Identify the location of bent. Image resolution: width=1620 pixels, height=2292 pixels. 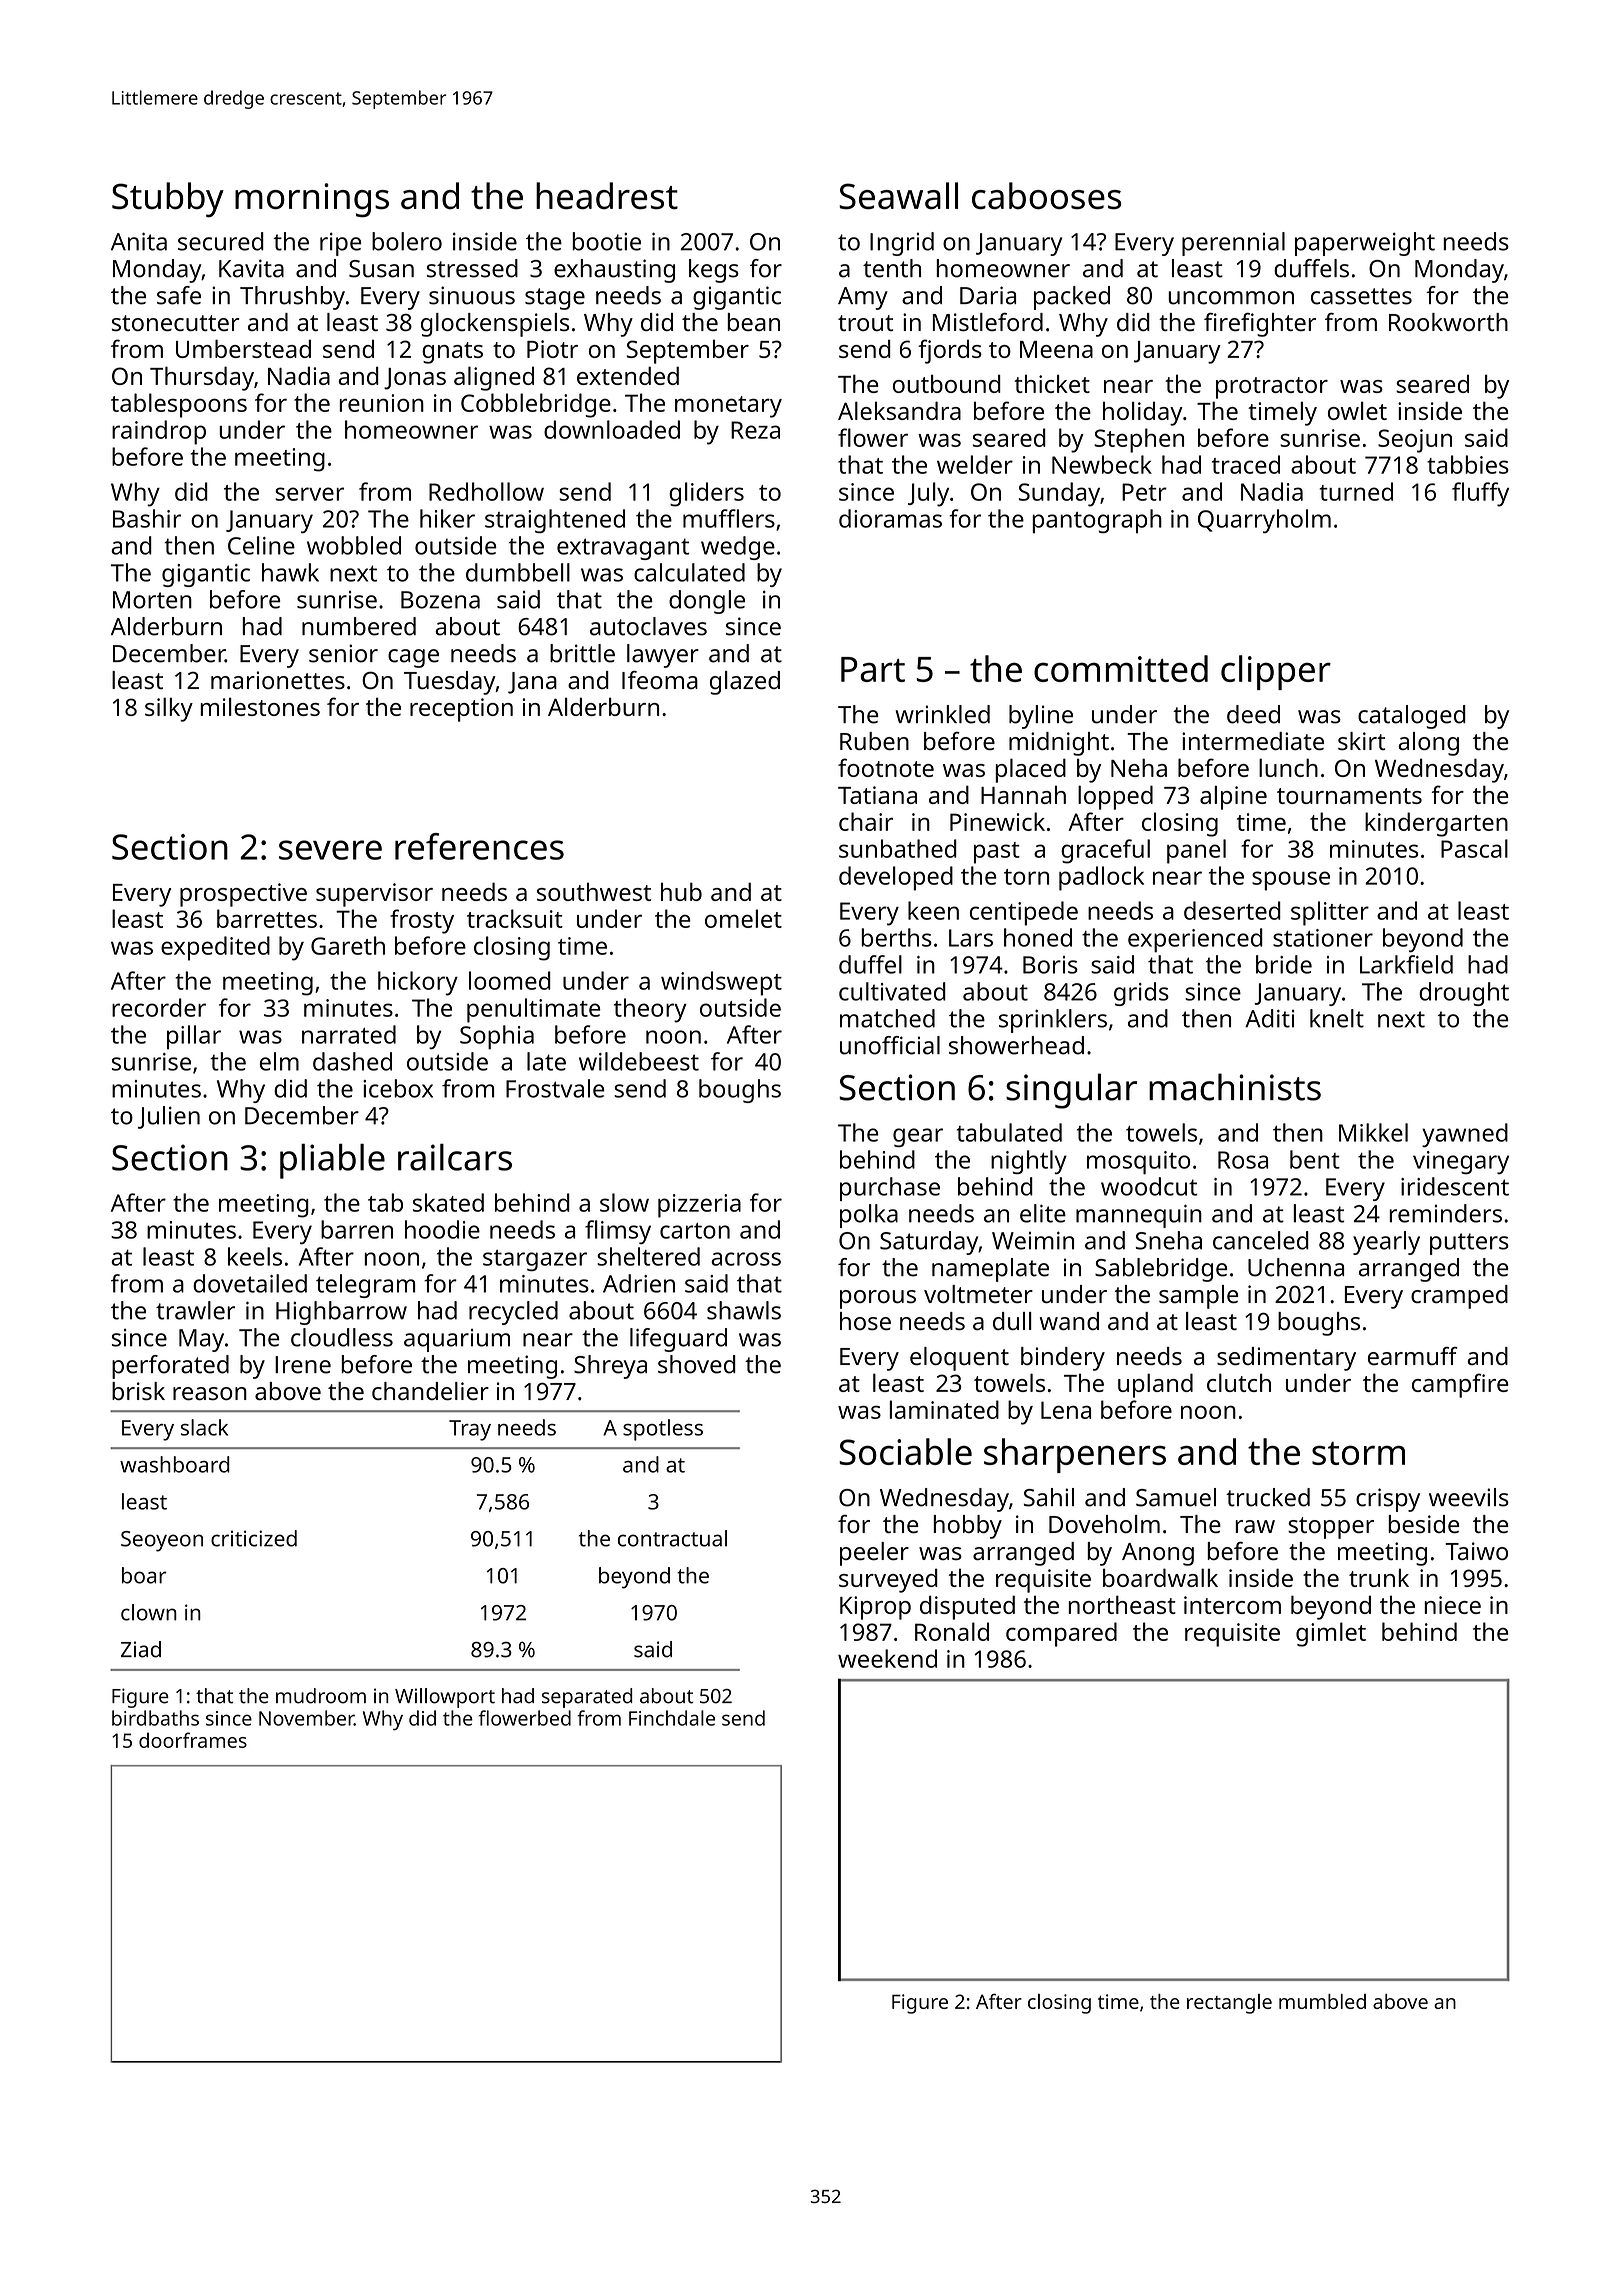
(1315, 1159).
